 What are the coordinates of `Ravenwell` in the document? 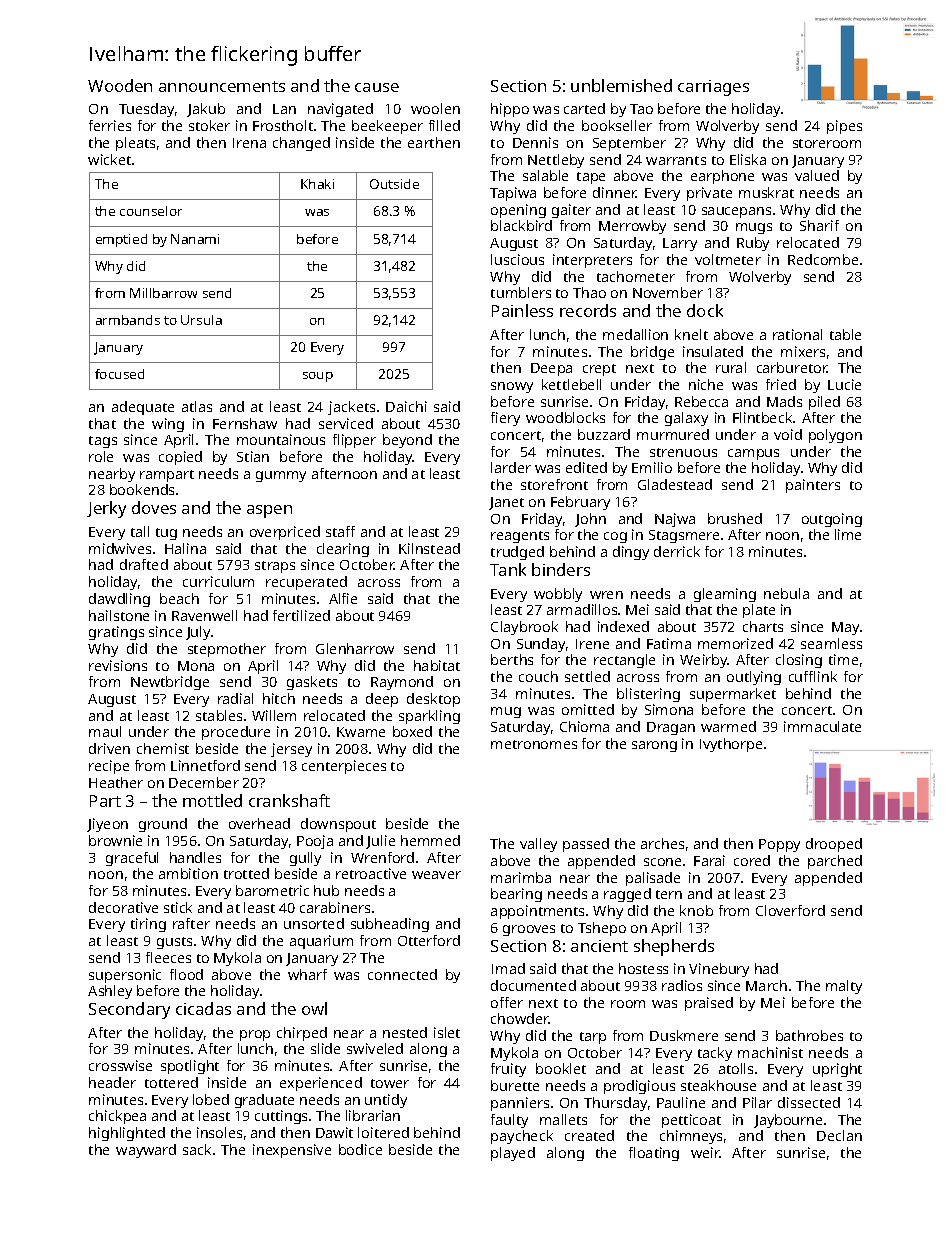 It's located at (204, 615).
